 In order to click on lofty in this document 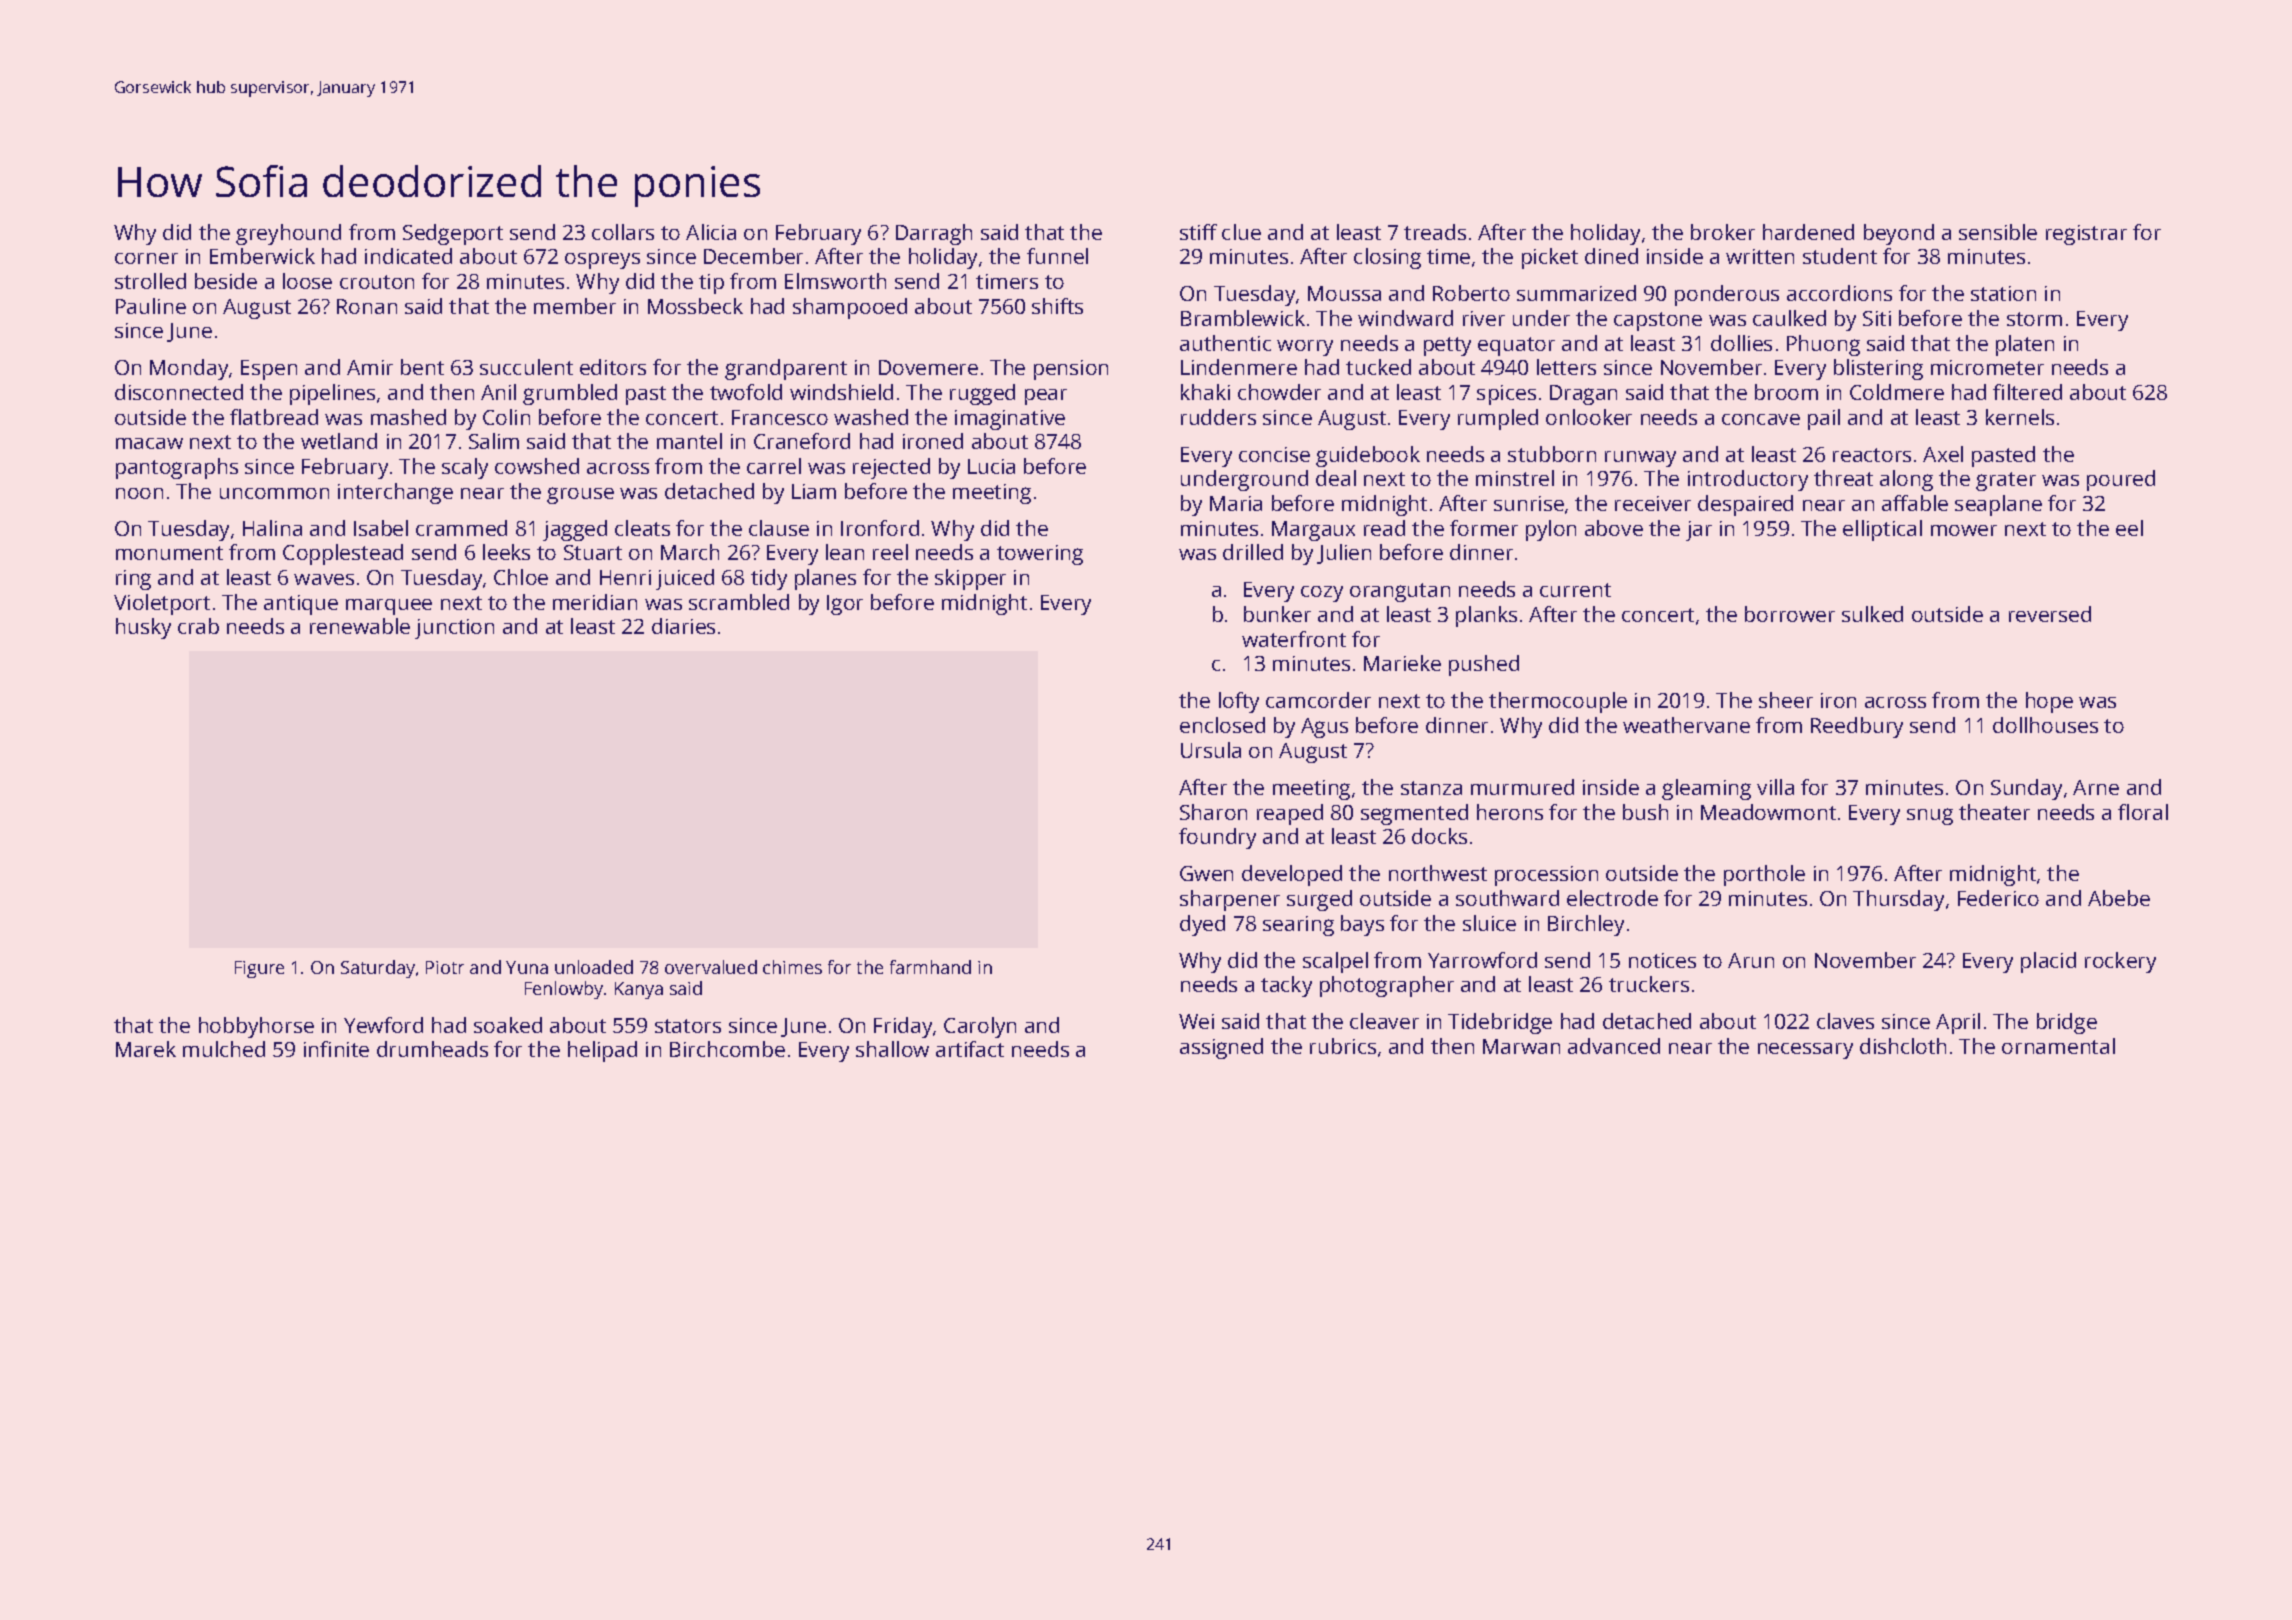, I will do `click(1239, 702)`.
